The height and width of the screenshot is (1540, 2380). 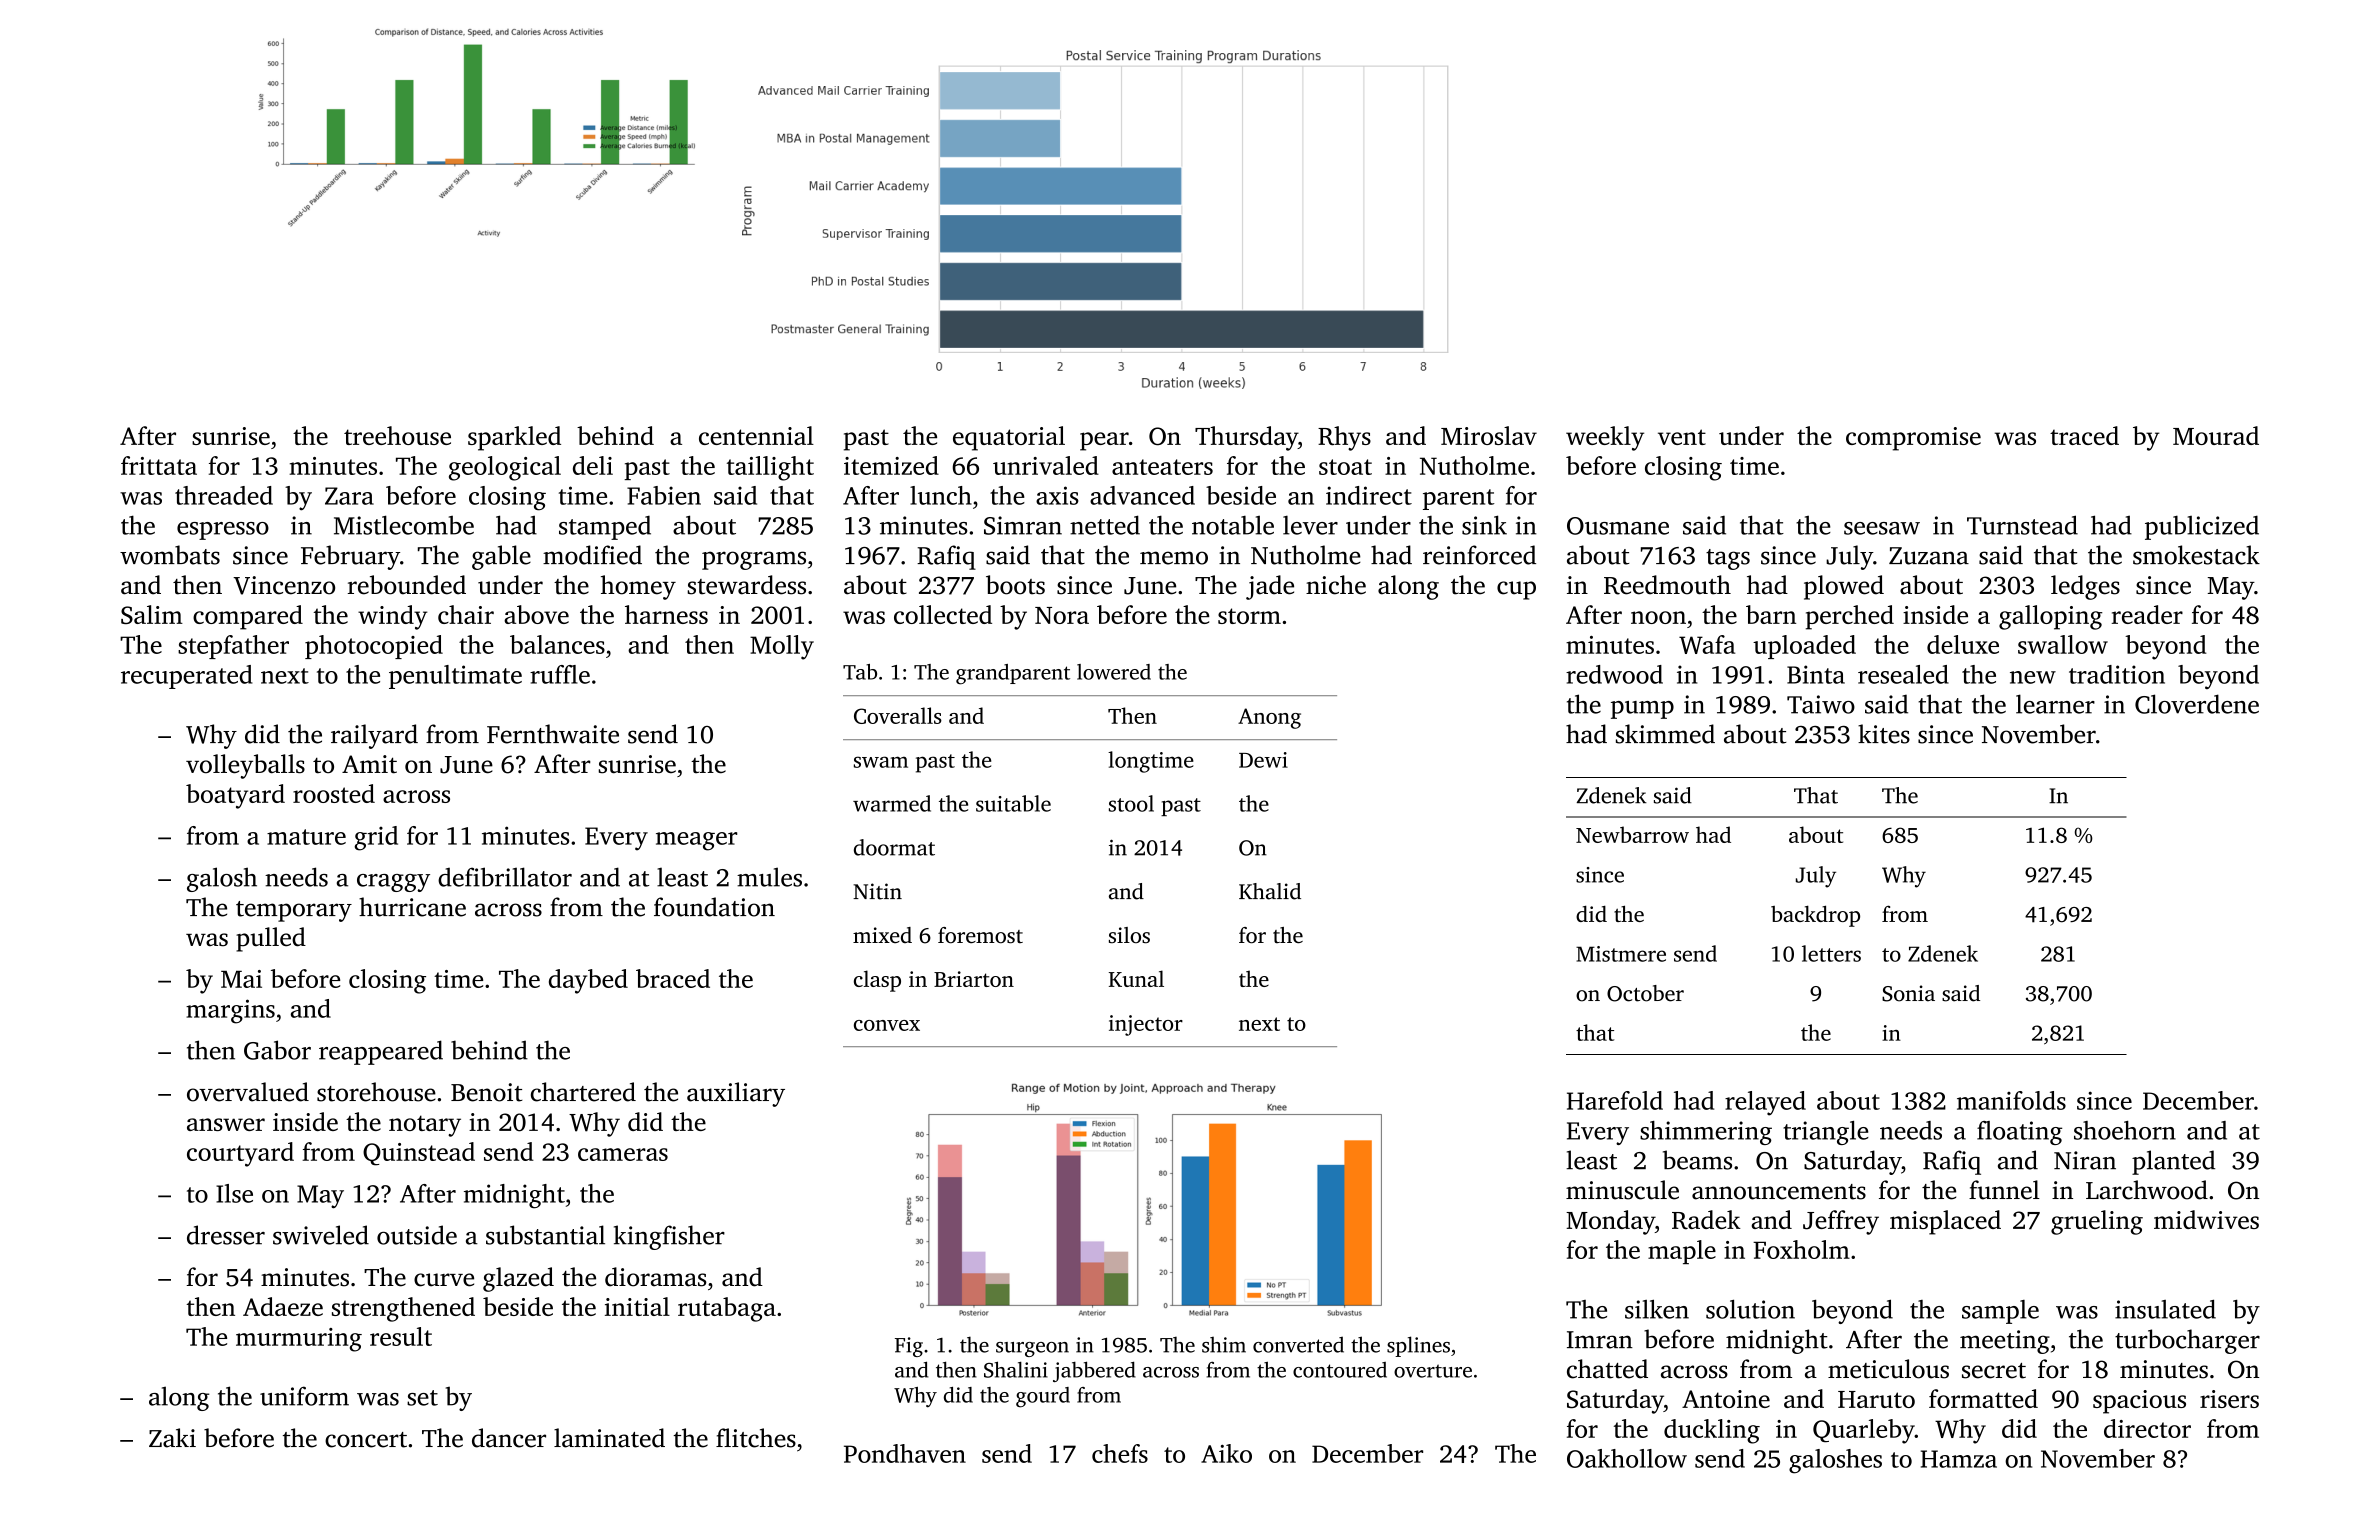 I want to click on Mourad, so click(x=2216, y=435).
